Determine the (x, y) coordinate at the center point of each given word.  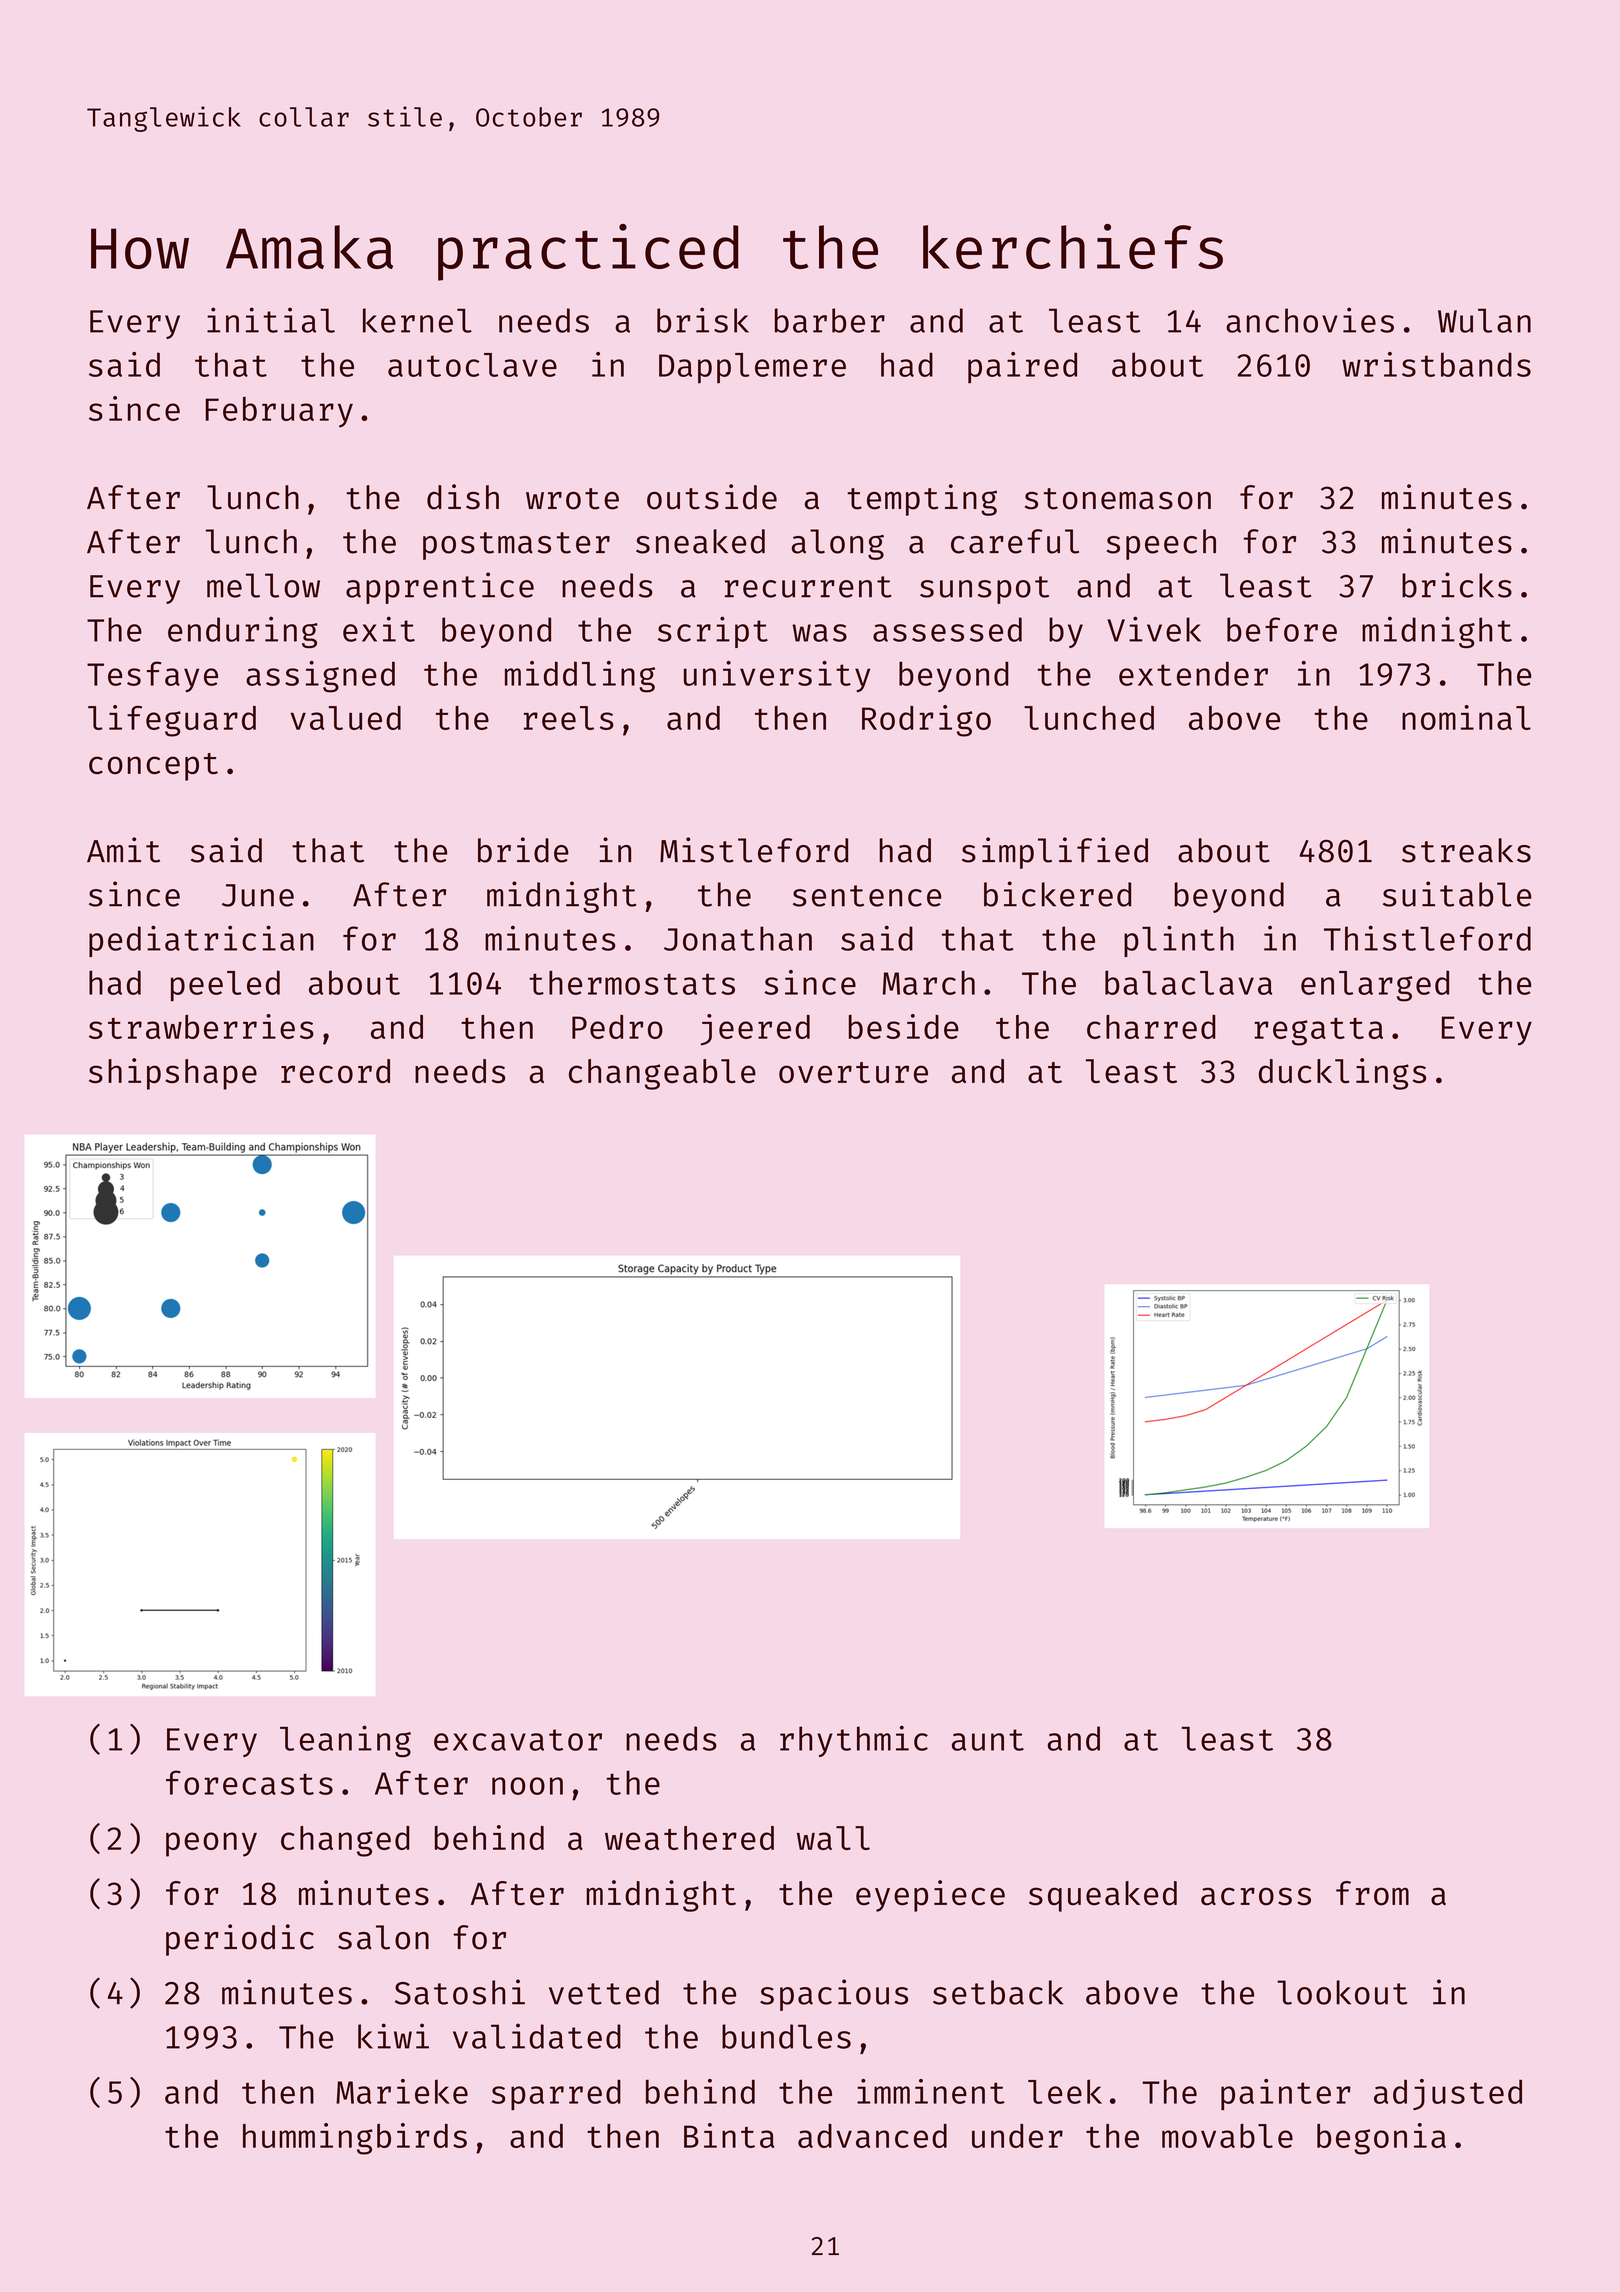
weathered (689, 1838)
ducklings (1342, 1074)
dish (463, 497)
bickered (1057, 894)
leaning (345, 1741)
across (1256, 1896)
